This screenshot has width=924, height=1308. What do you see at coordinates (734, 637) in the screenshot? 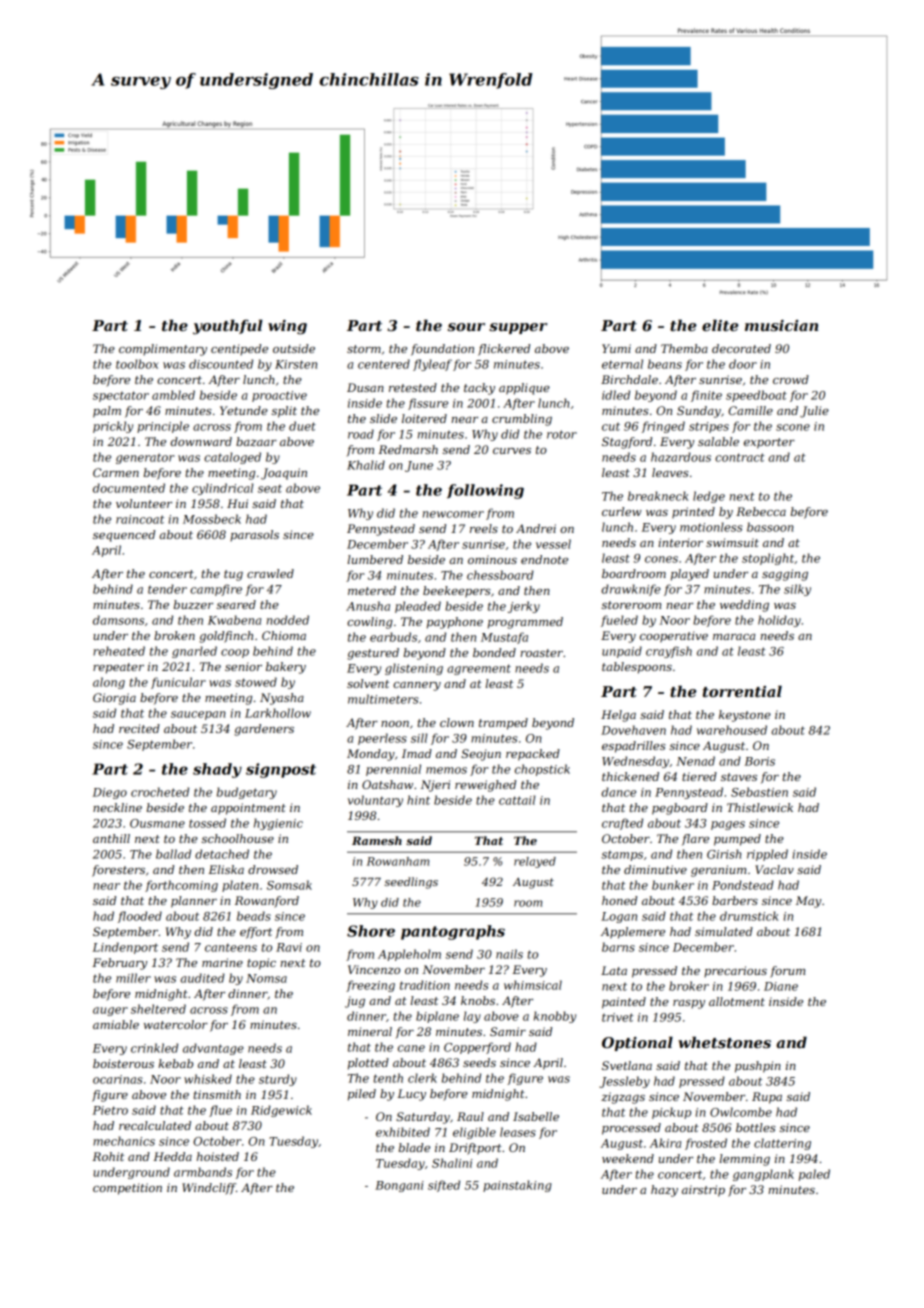
I see `maraca` at bounding box center [734, 637].
